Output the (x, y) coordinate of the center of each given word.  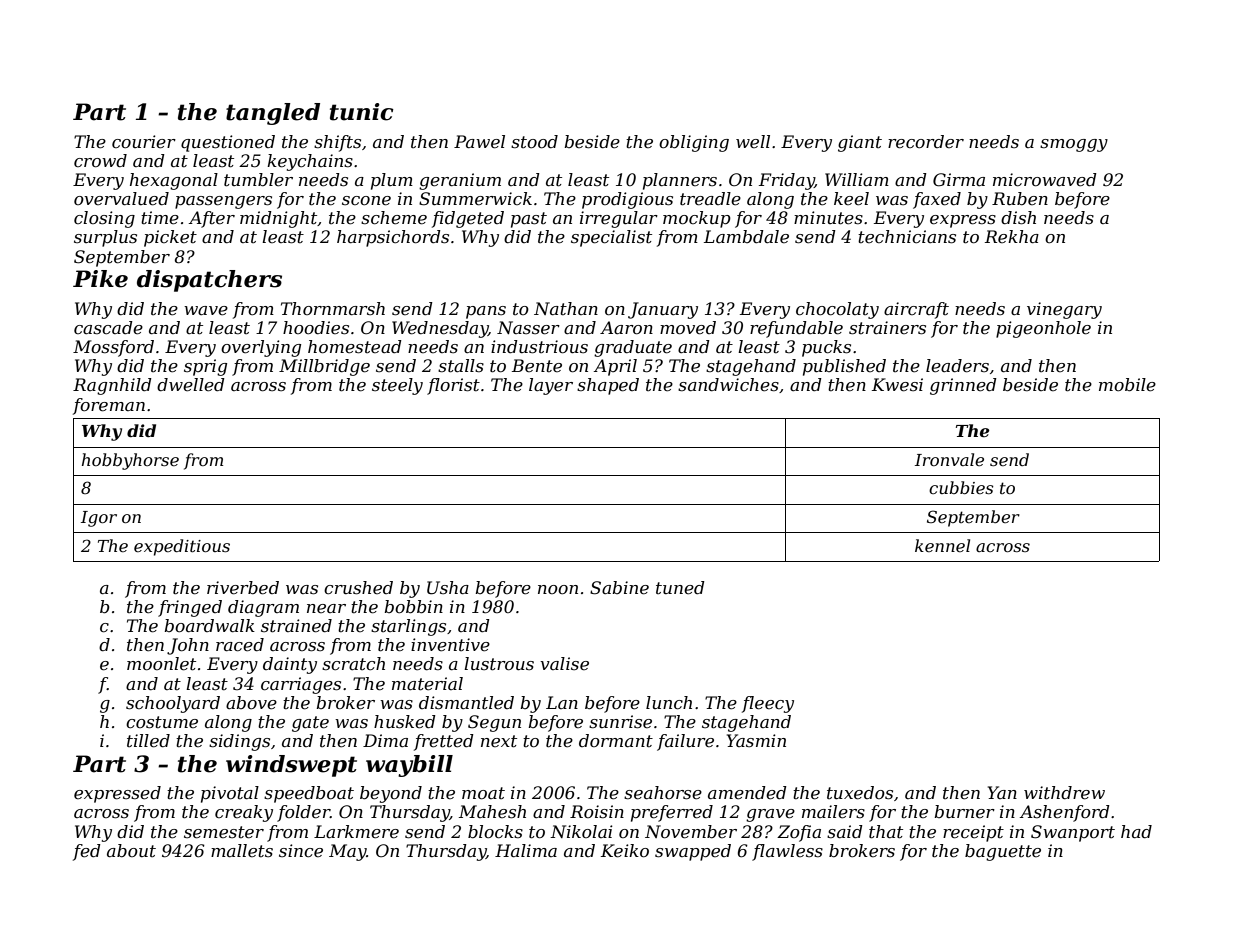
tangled (273, 114)
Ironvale (949, 459)
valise (564, 663)
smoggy (1074, 145)
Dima (385, 740)
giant (860, 143)
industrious (539, 347)
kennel (942, 545)
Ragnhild (112, 386)
